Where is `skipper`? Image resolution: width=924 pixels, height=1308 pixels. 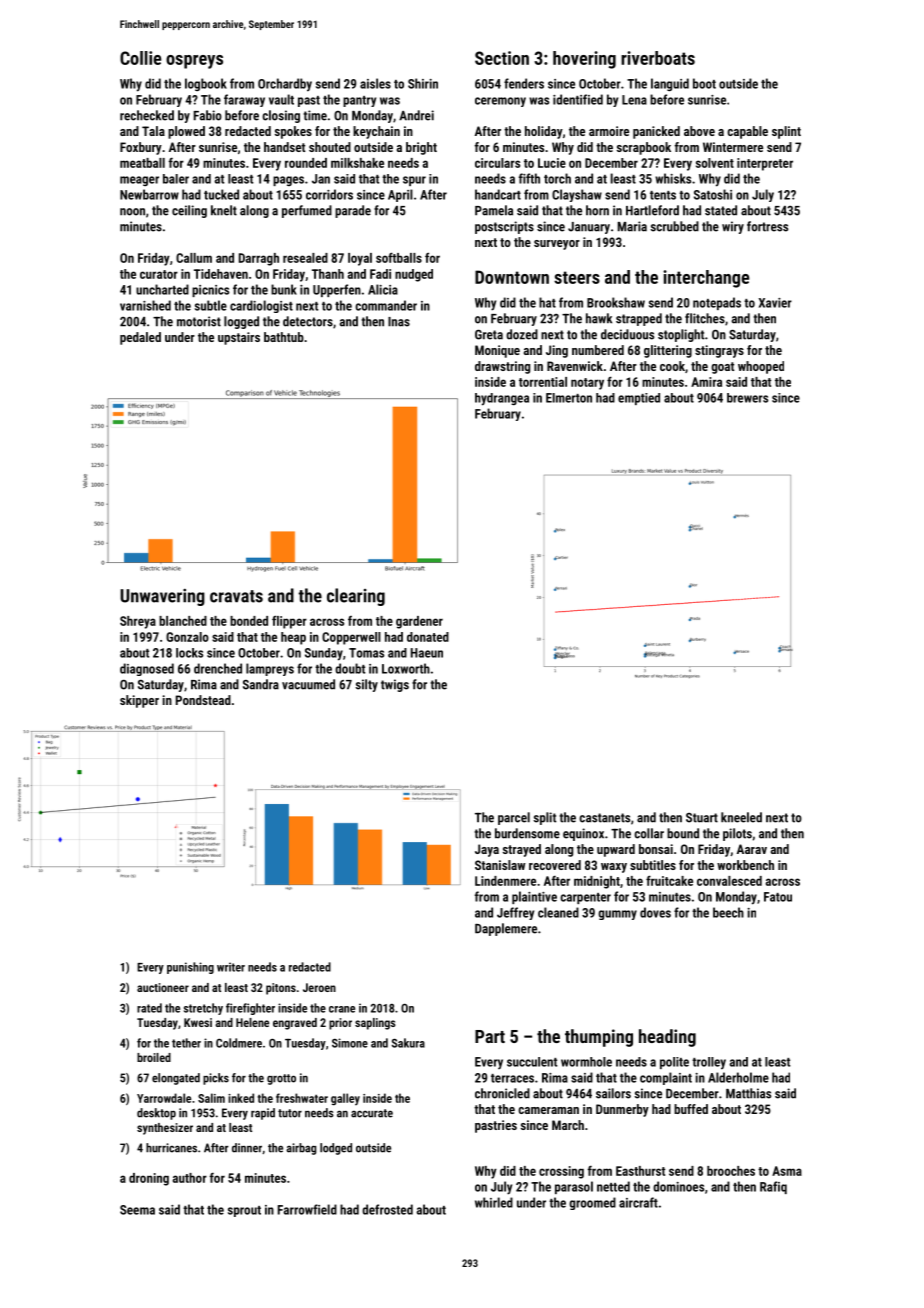 skipper is located at coordinates (139, 701).
